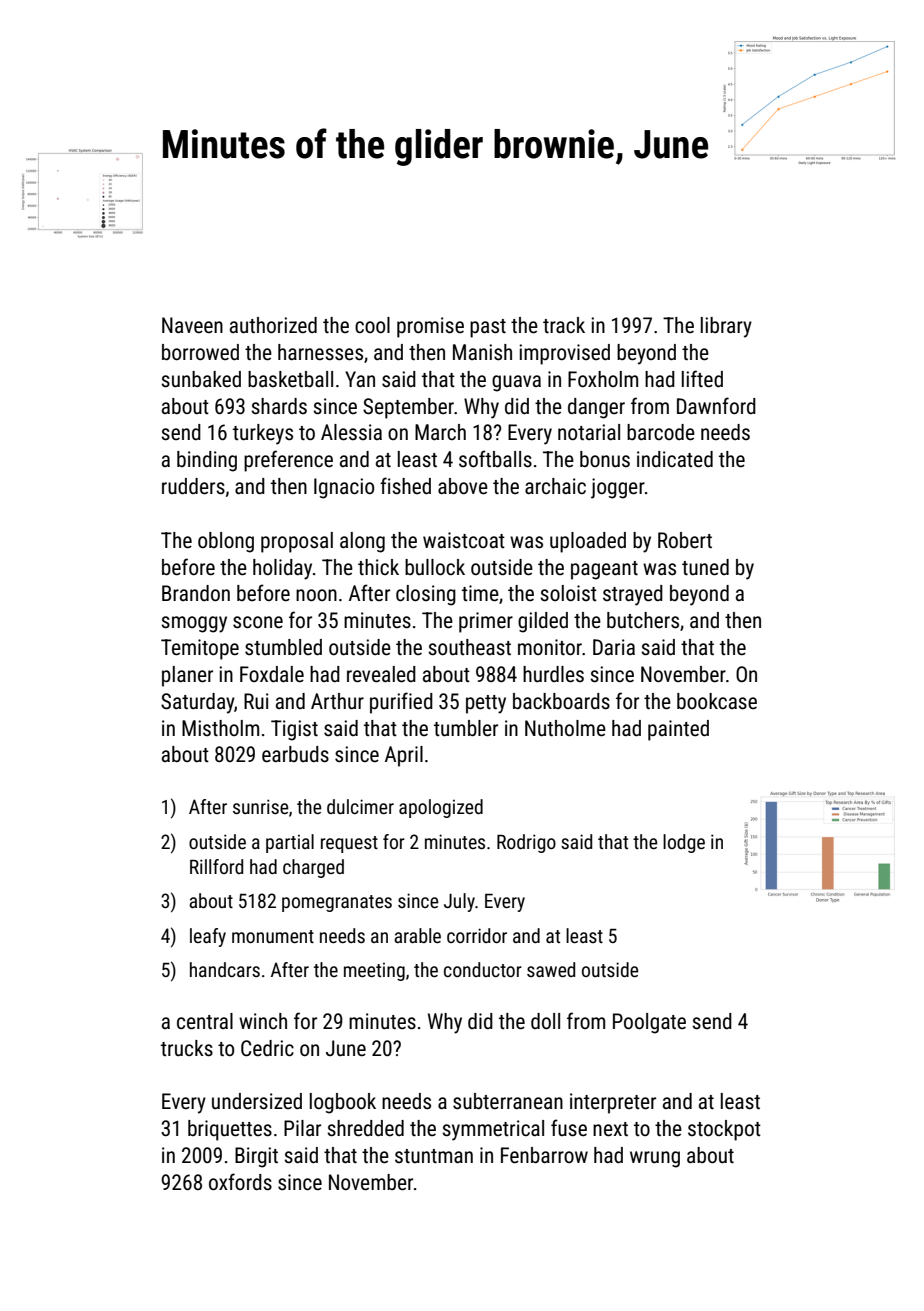 This screenshot has width=924, height=1311. Describe the element at coordinates (618, 488) in the screenshot. I see `jogger` at that location.
